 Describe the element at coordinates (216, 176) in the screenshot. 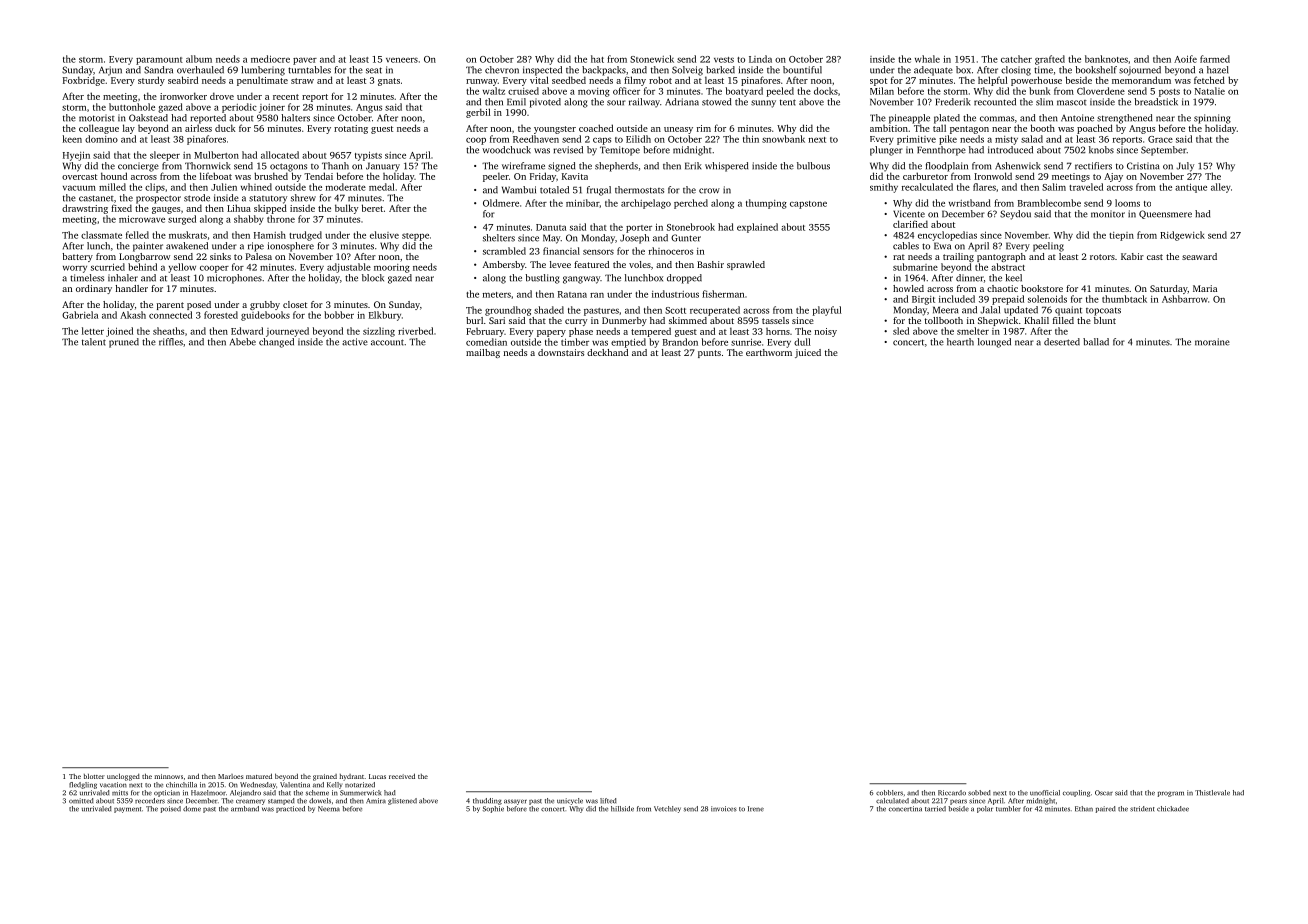

I see `lifeboat` at that location.
